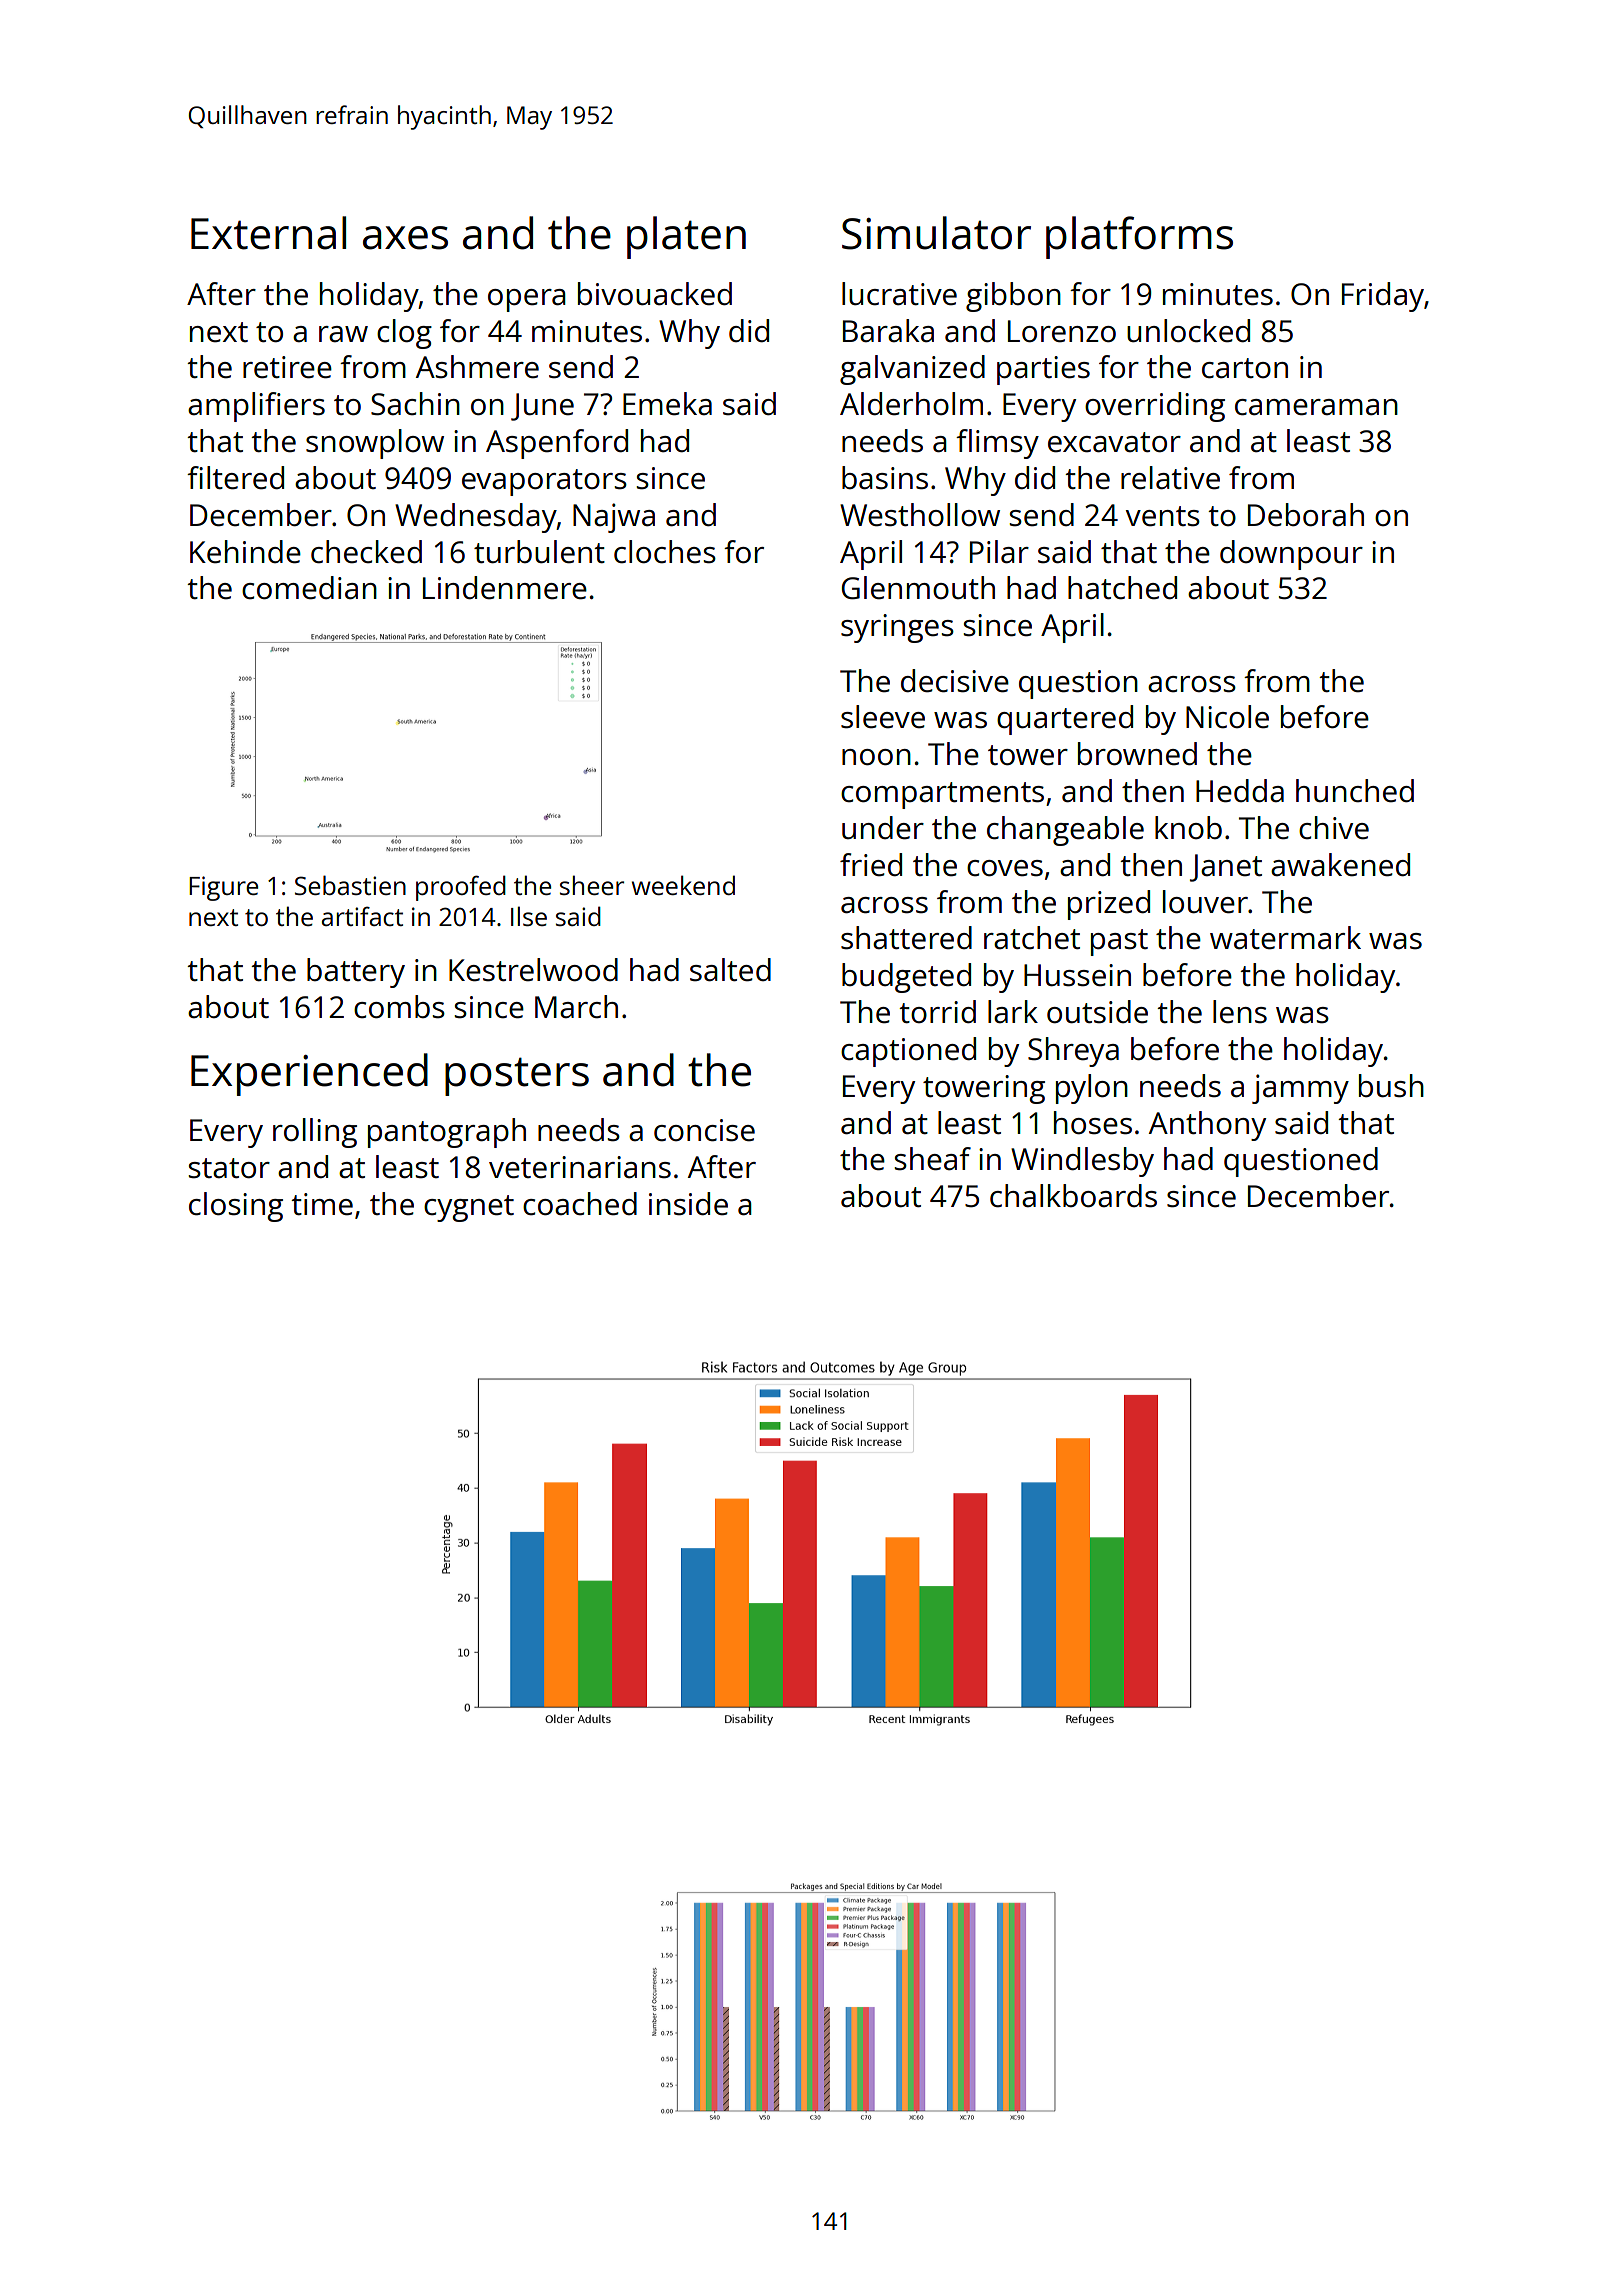  Describe the element at coordinates (885, 478) in the image. I see `basins` at that location.
